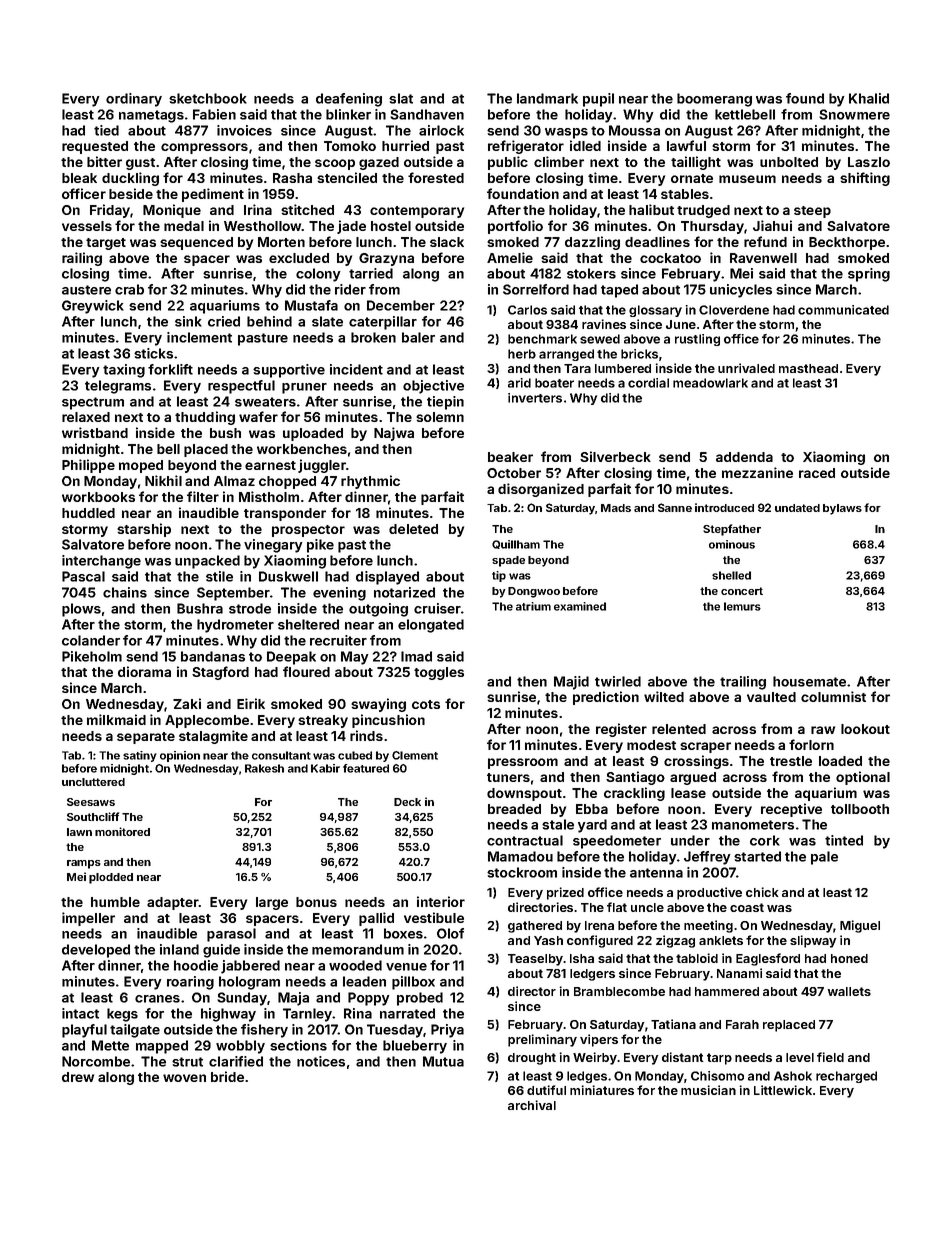 The width and height of the screenshot is (952, 1233). What do you see at coordinates (93, 307) in the screenshot?
I see `Greywick` at bounding box center [93, 307].
